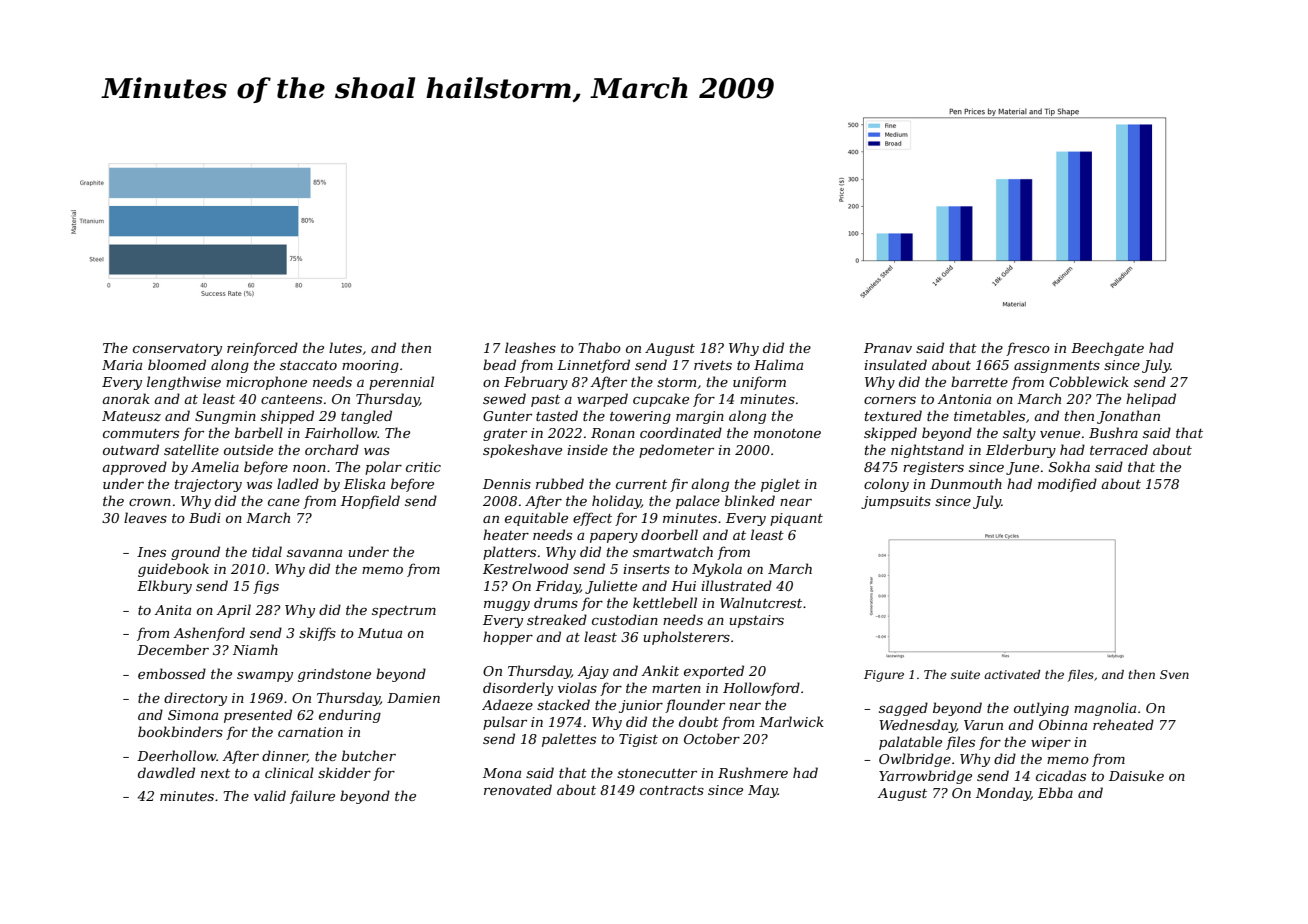 The height and width of the document is (924, 1308). Describe the element at coordinates (1067, 485) in the document. I see `modified` at that location.
